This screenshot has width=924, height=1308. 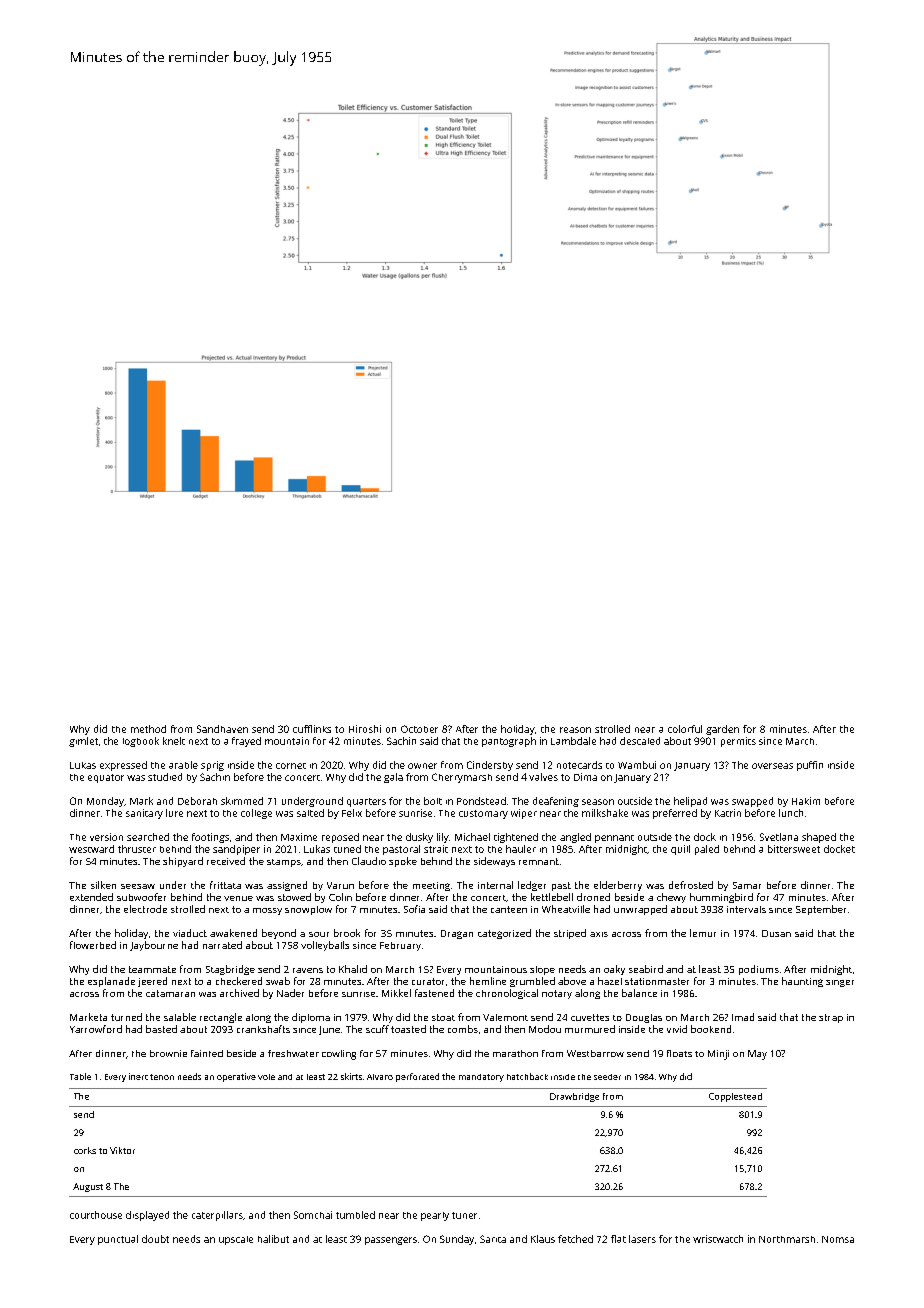 What do you see at coordinates (640, 910) in the screenshot?
I see `unwrapped` at bounding box center [640, 910].
